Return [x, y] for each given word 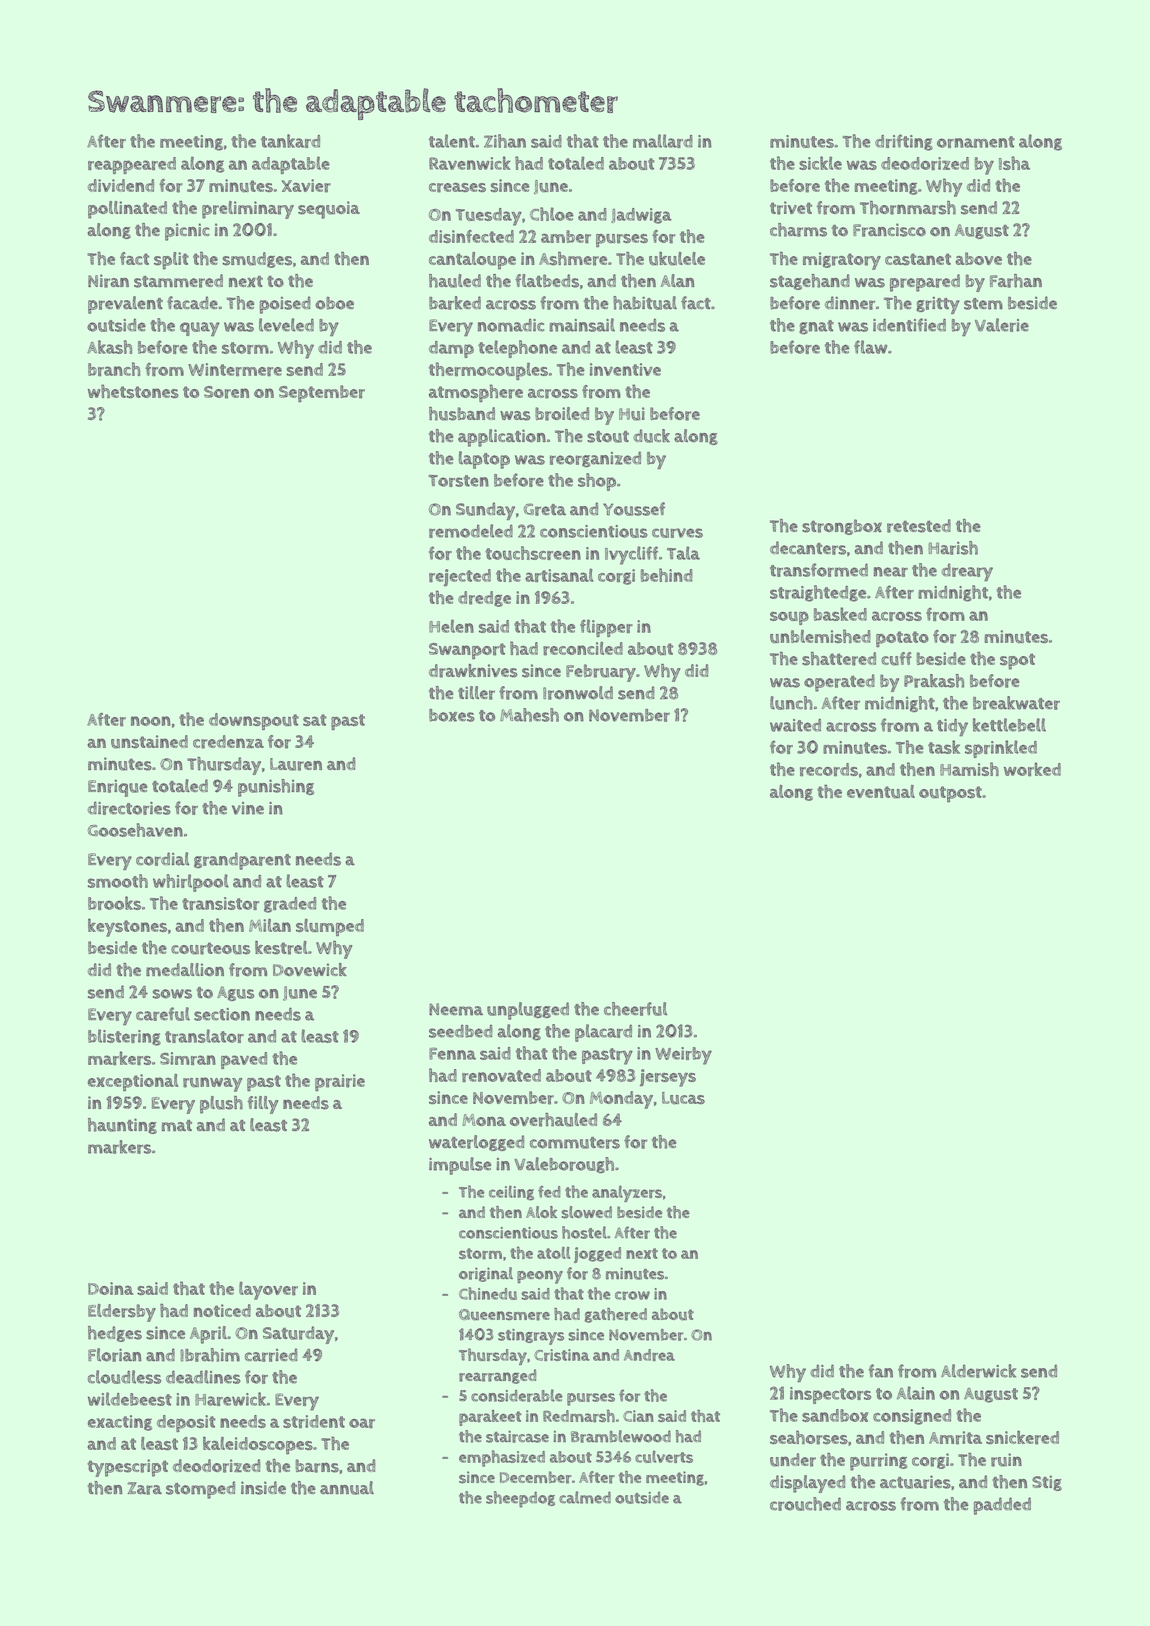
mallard [663, 141]
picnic [187, 232]
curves [677, 533]
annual [347, 1488]
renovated [501, 1076]
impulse [460, 1166]
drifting [904, 142]
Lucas [683, 1098]
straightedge [818, 593]
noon [150, 721]
